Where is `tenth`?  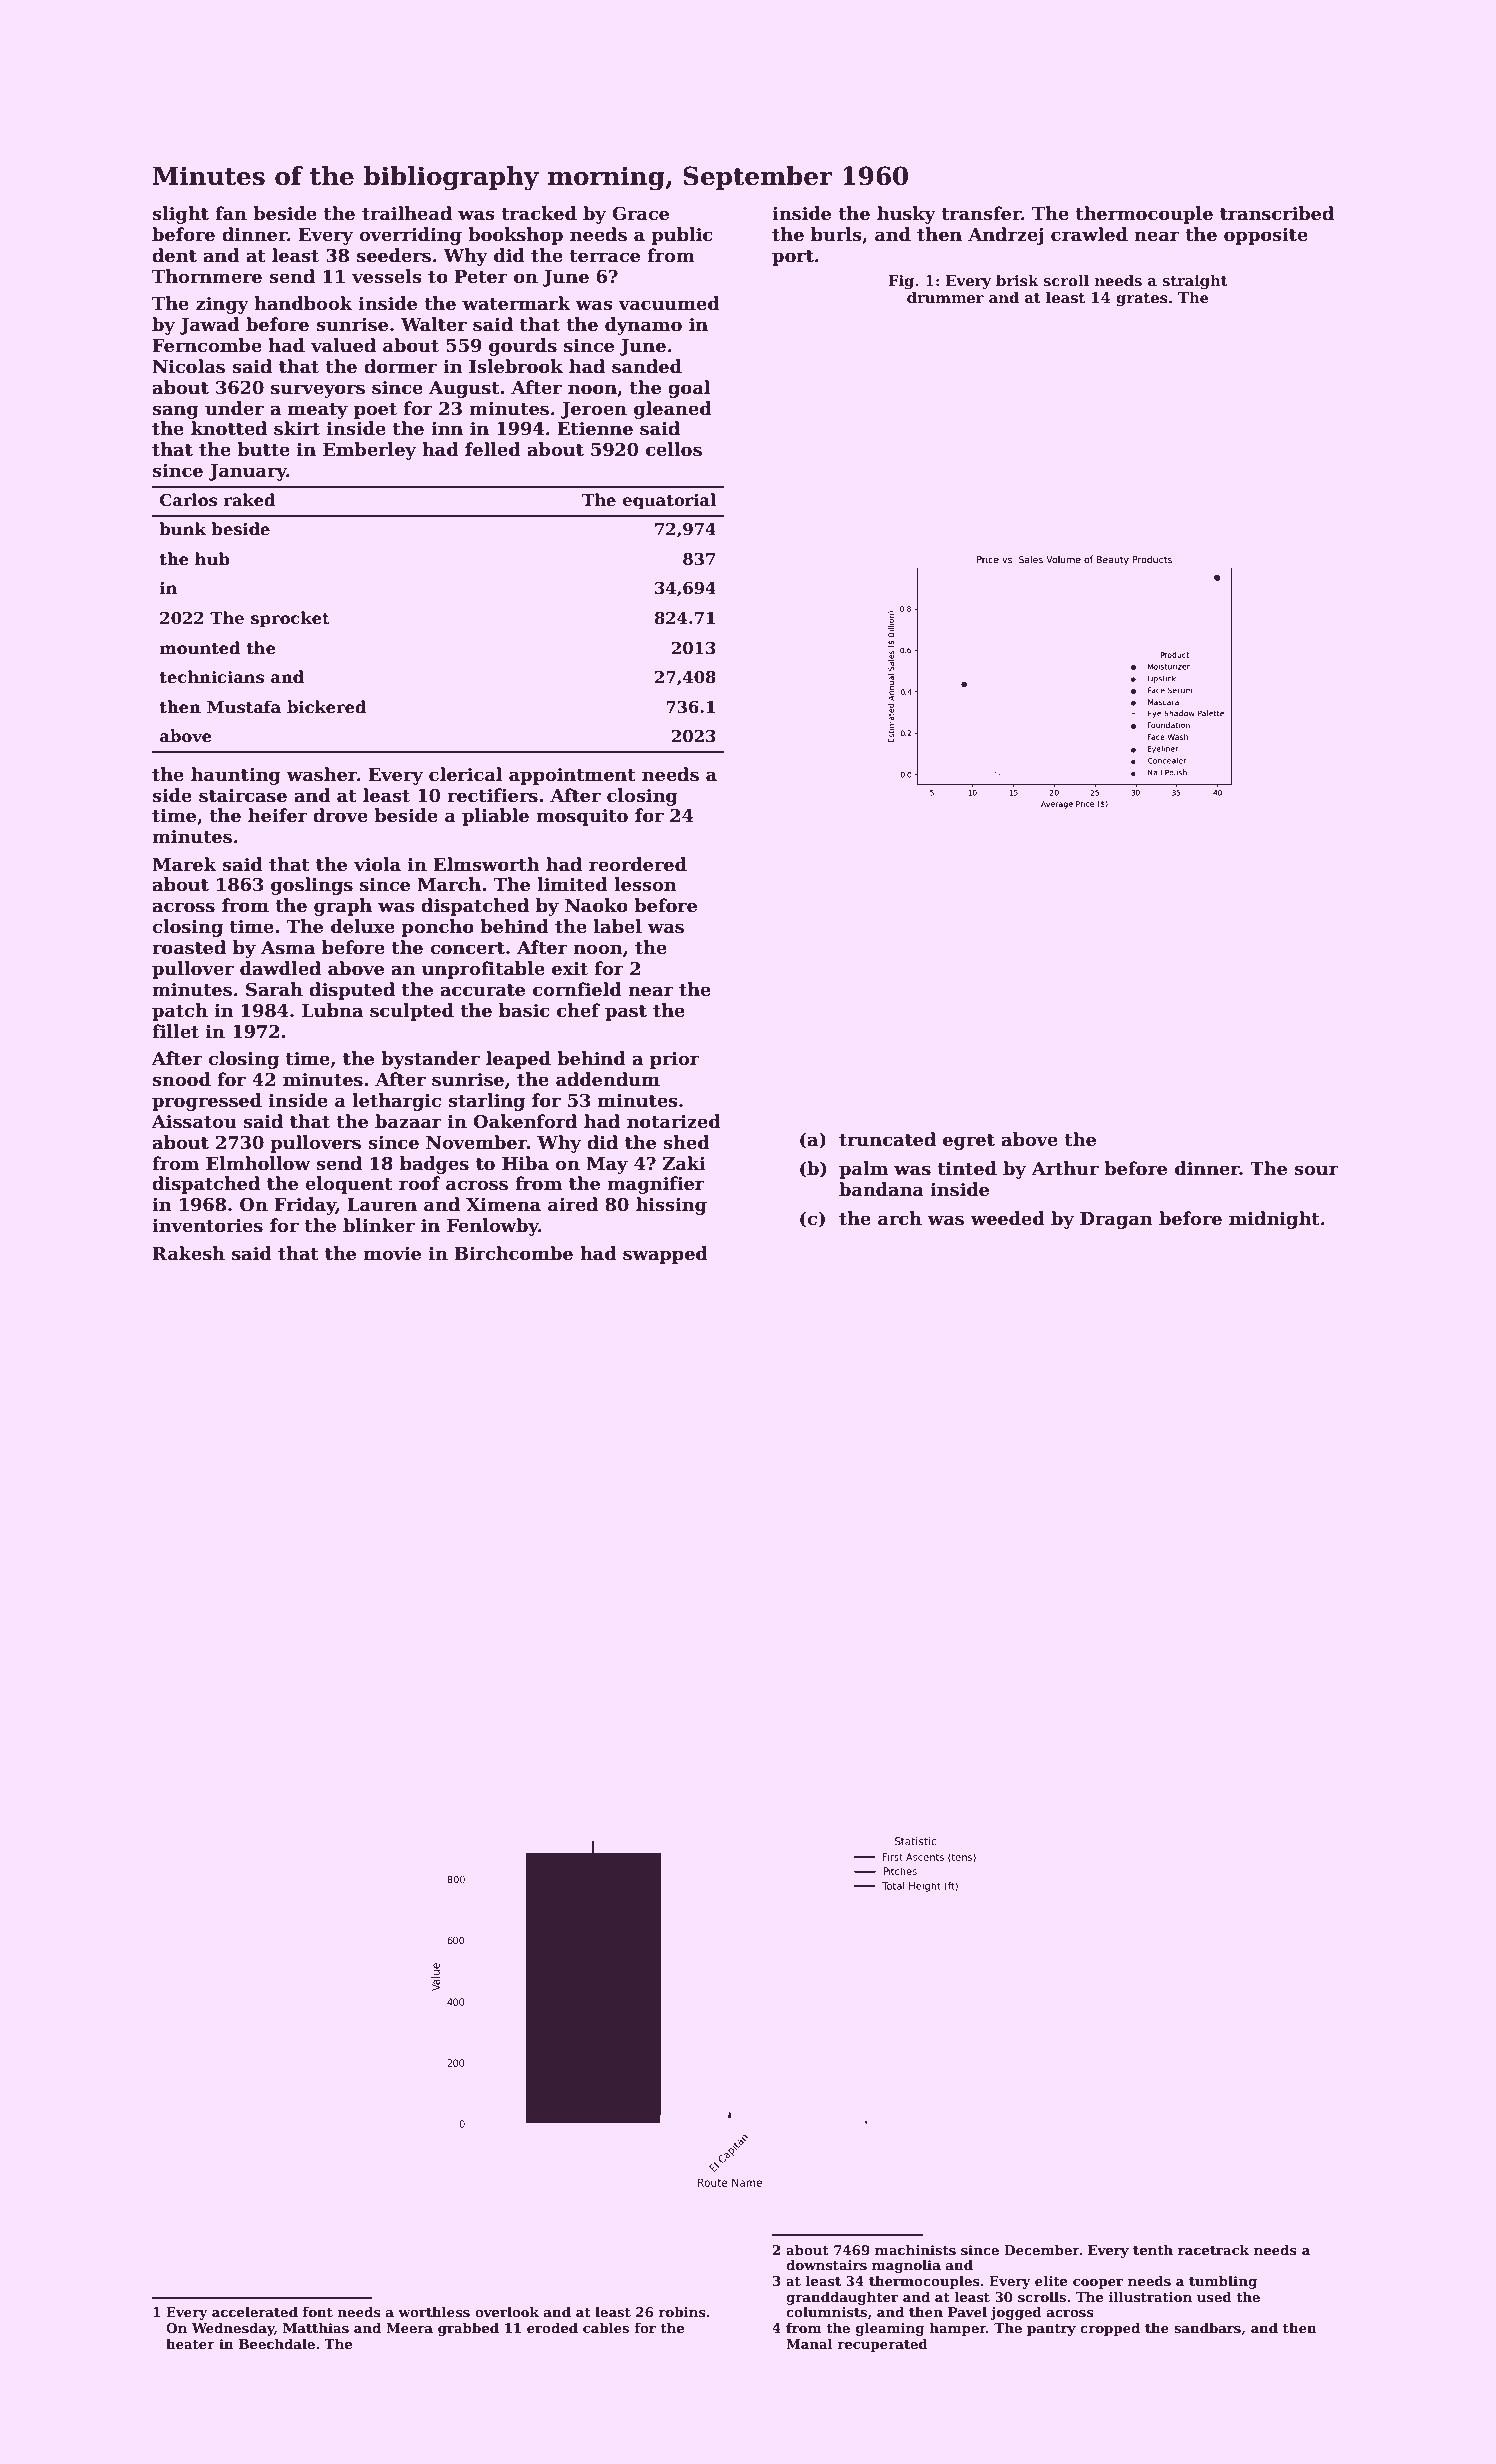
tenth is located at coordinates (1153, 2250).
